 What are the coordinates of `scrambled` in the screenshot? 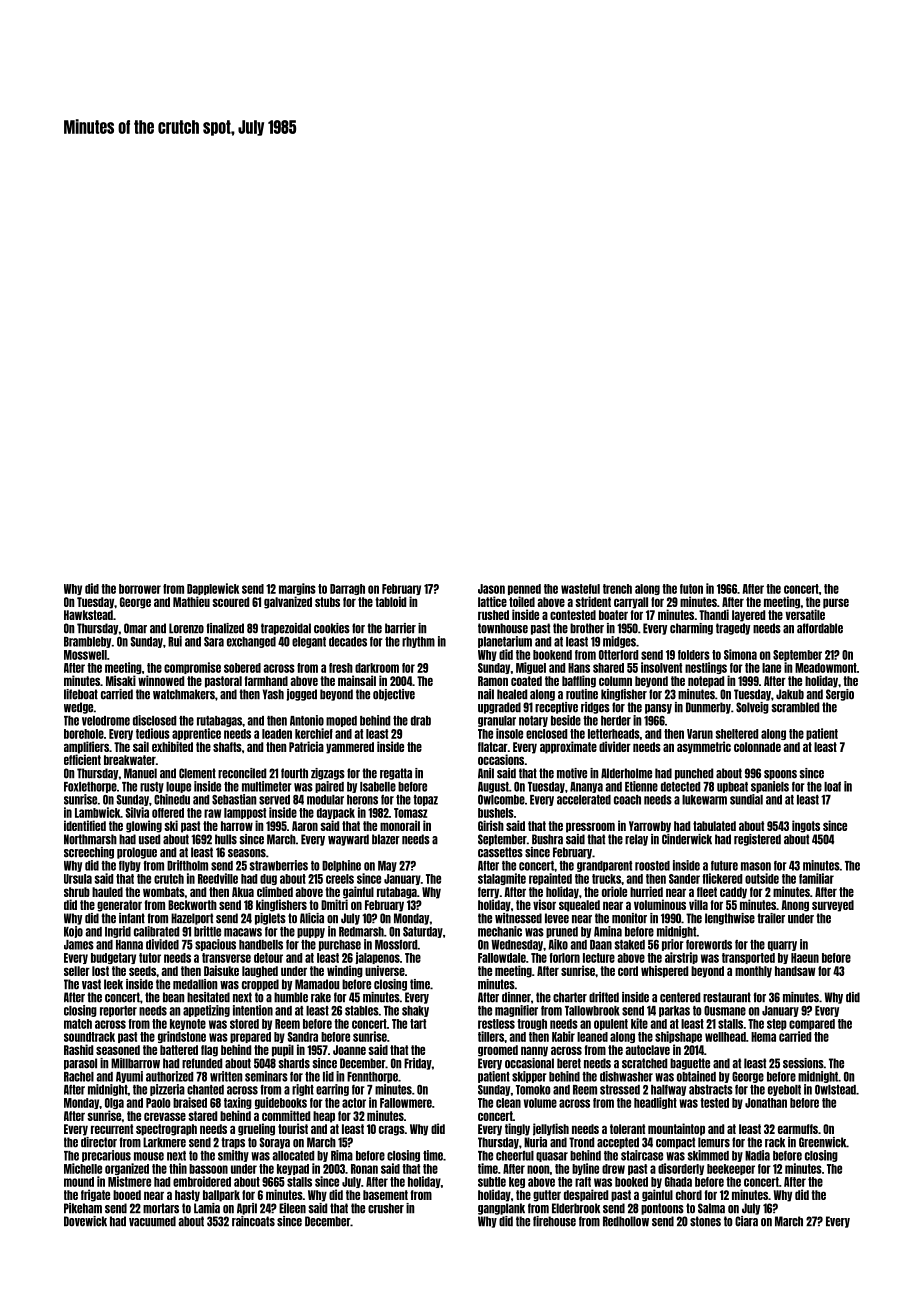 It's located at (795, 707).
